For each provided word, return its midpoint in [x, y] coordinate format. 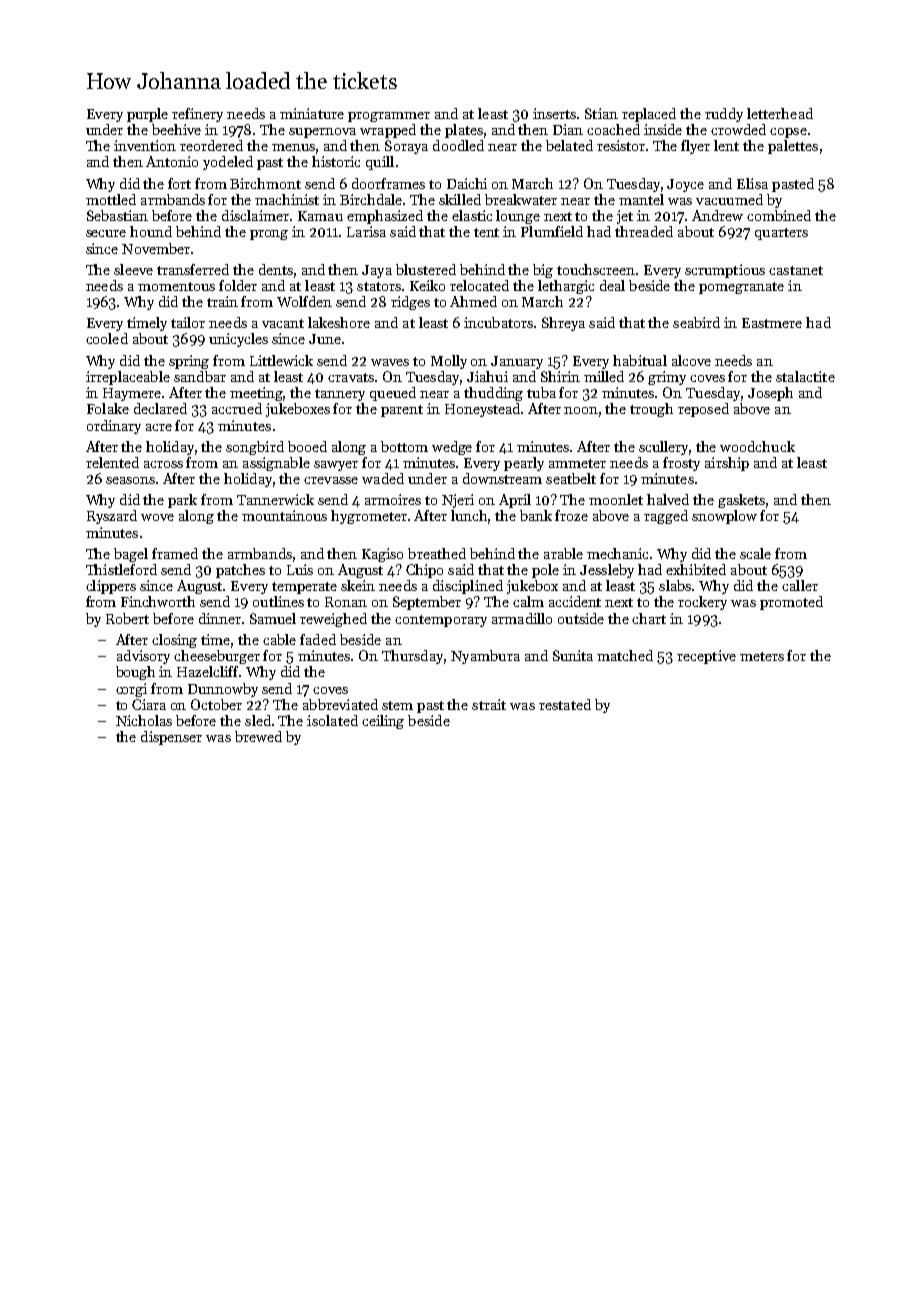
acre [159, 427]
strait [489, 704]
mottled [111, 199]
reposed [703, 410]
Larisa [366, 231]
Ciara [149, 704]
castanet [796, 270]
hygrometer [369, 517]
